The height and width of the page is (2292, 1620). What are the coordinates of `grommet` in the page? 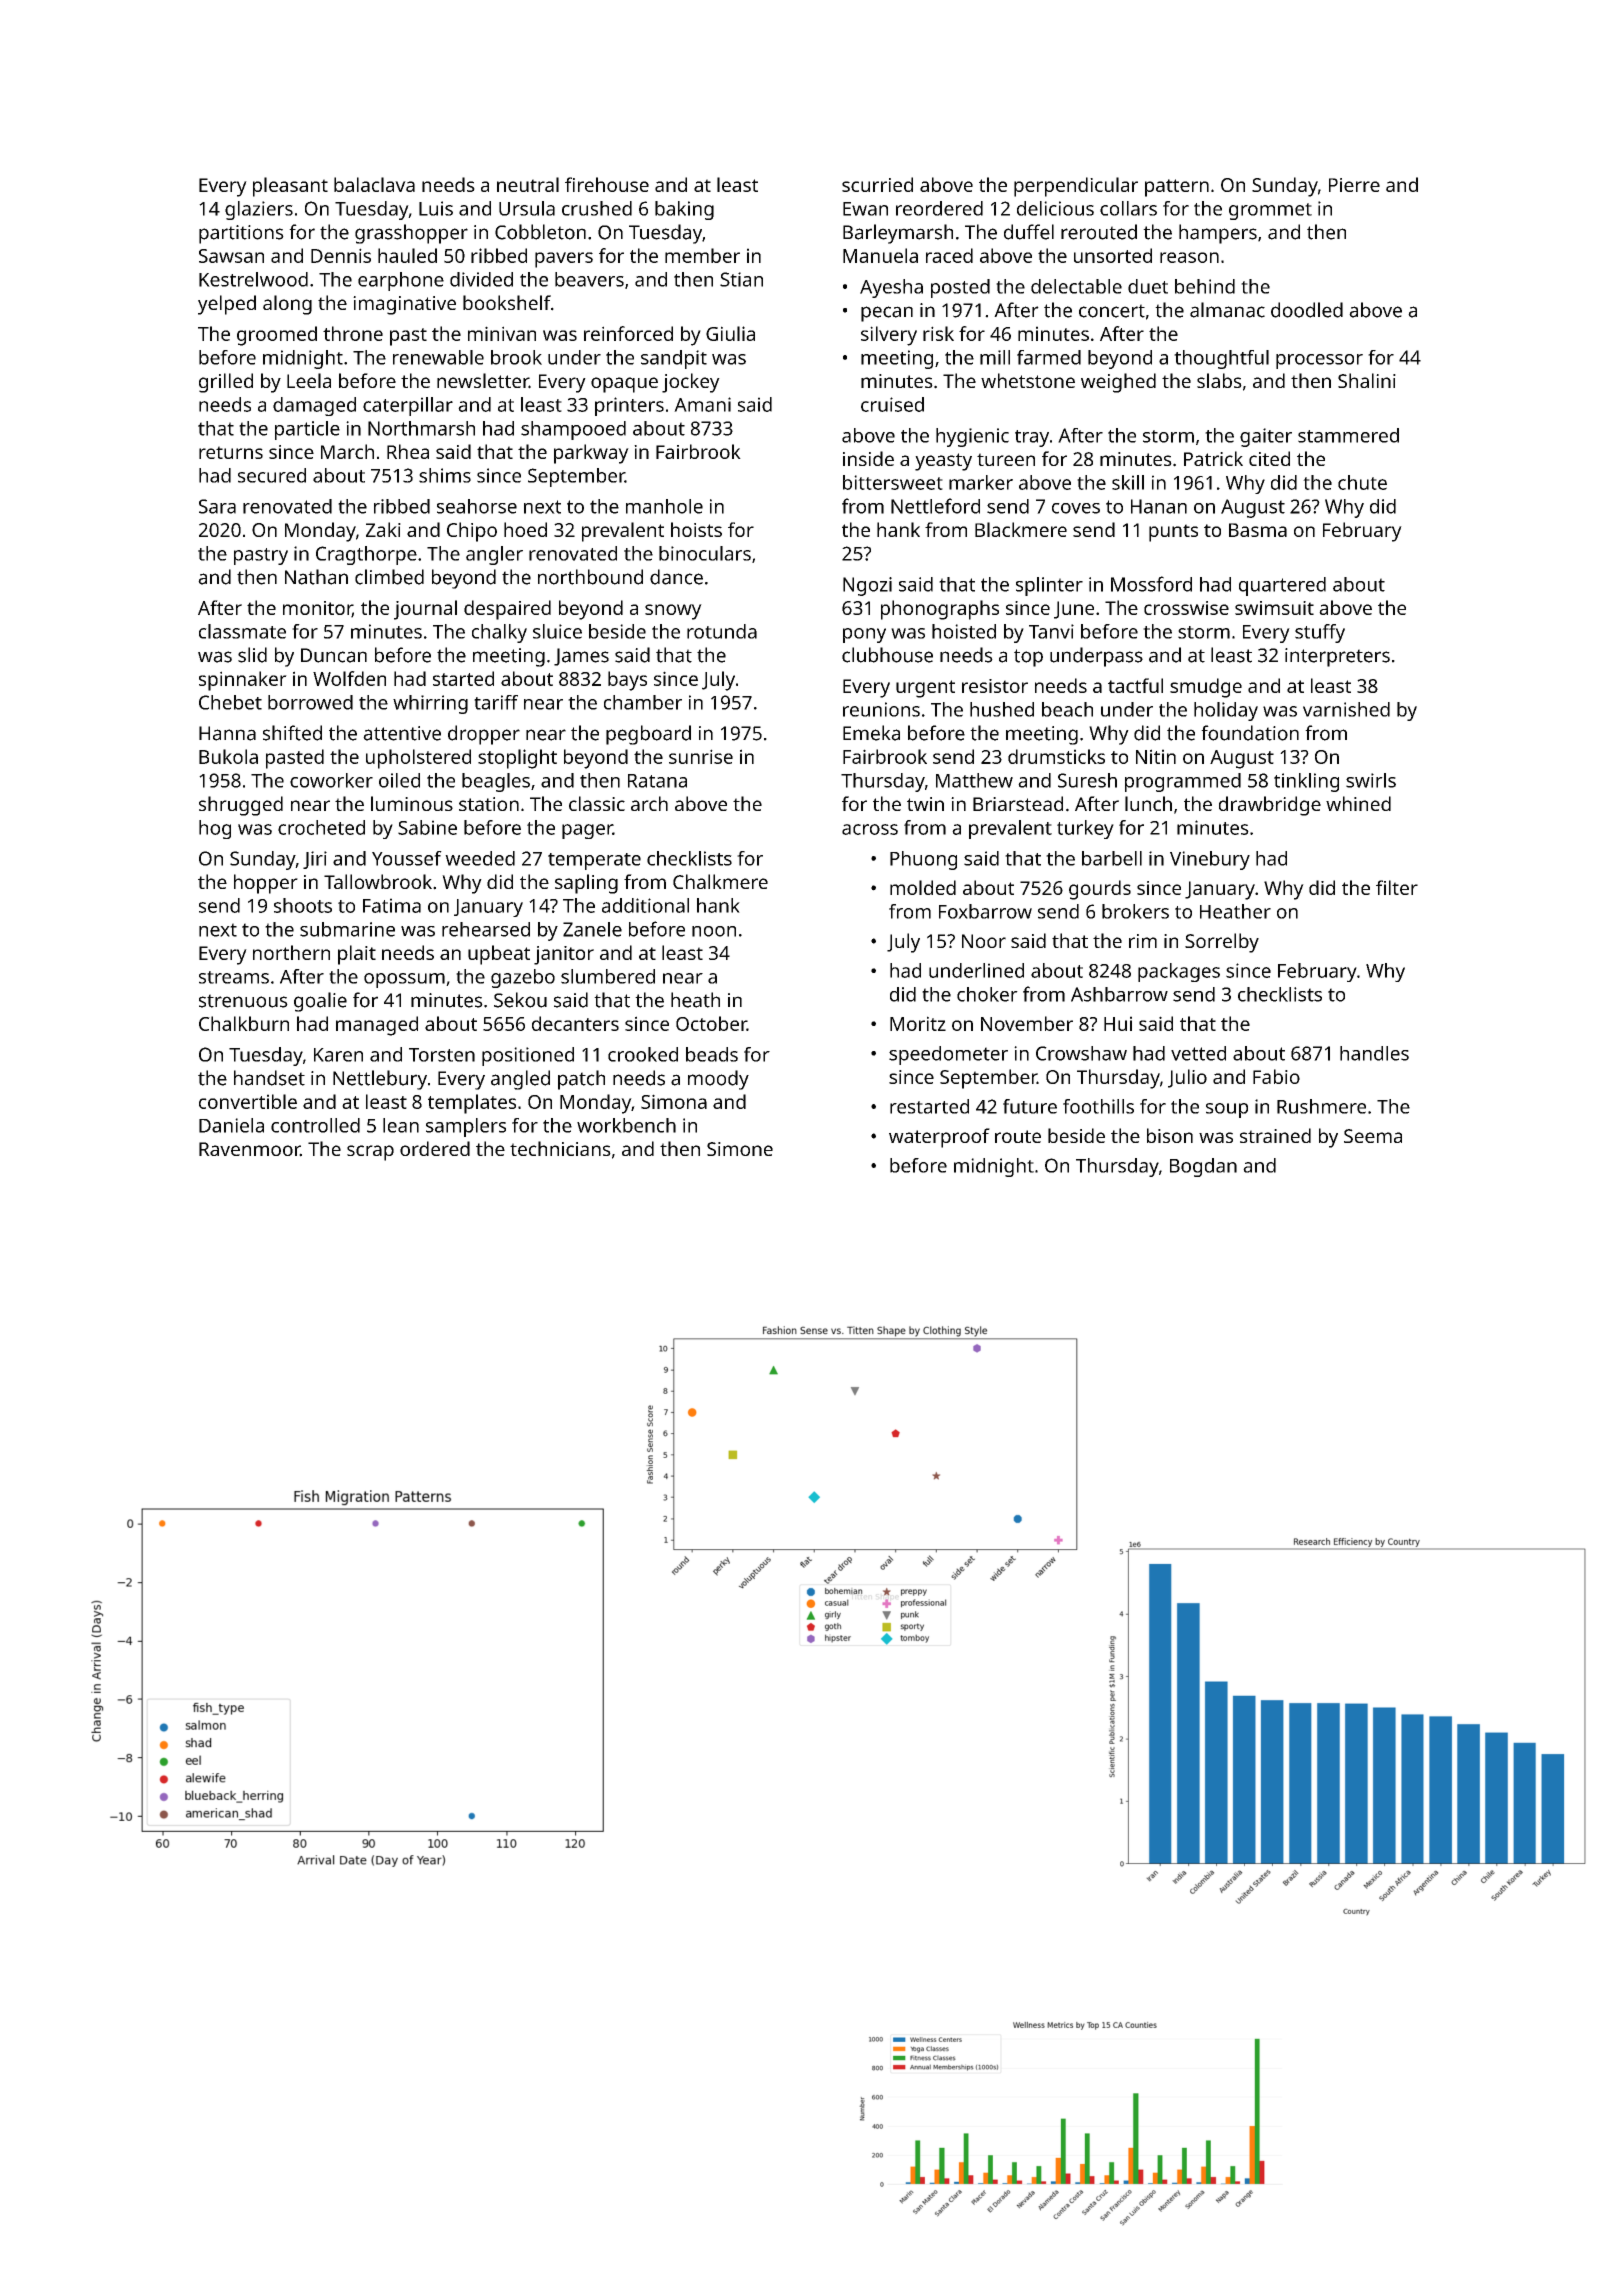 It's located at (1270, 211).
